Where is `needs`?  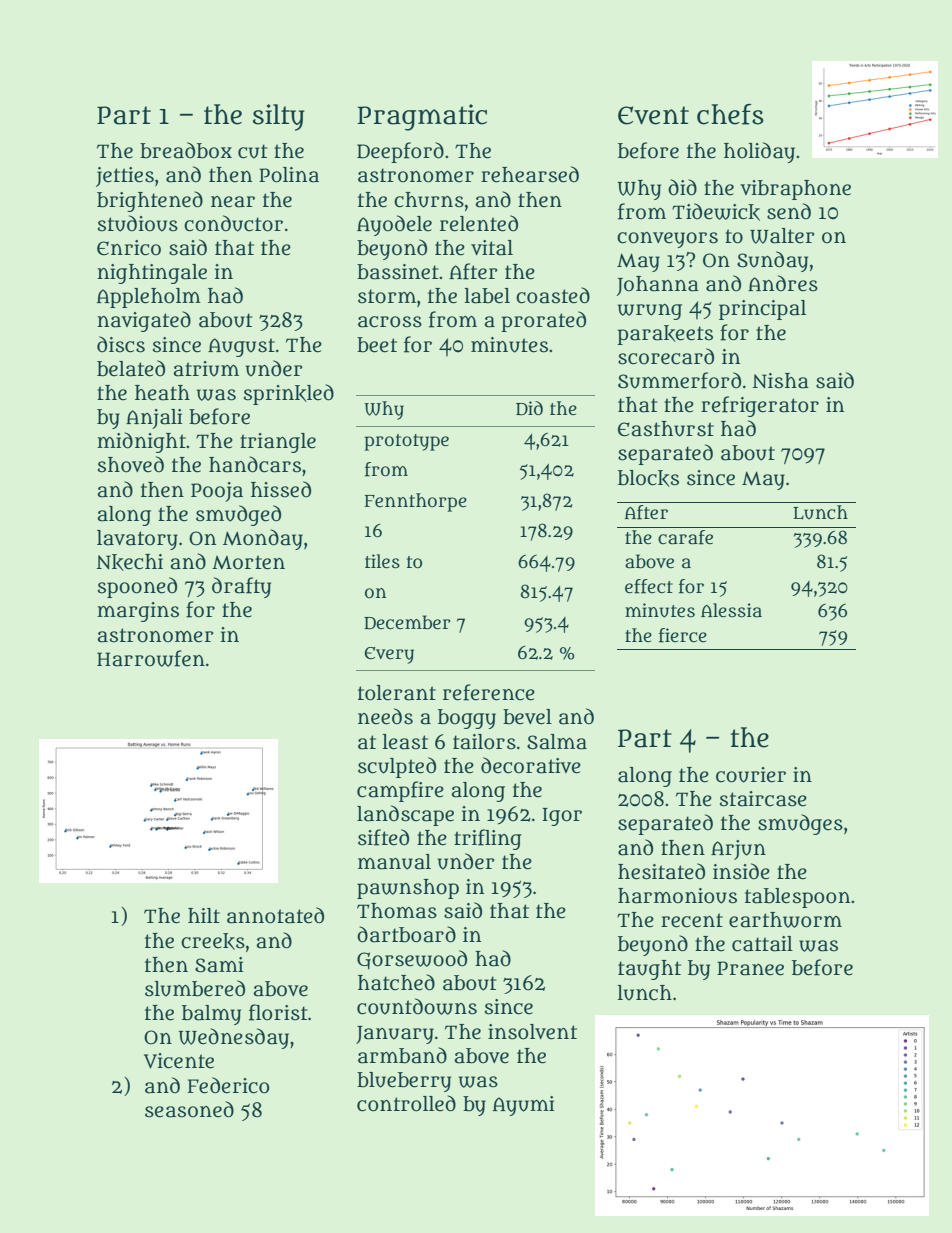
needs is located at coordinates (385, 716).
